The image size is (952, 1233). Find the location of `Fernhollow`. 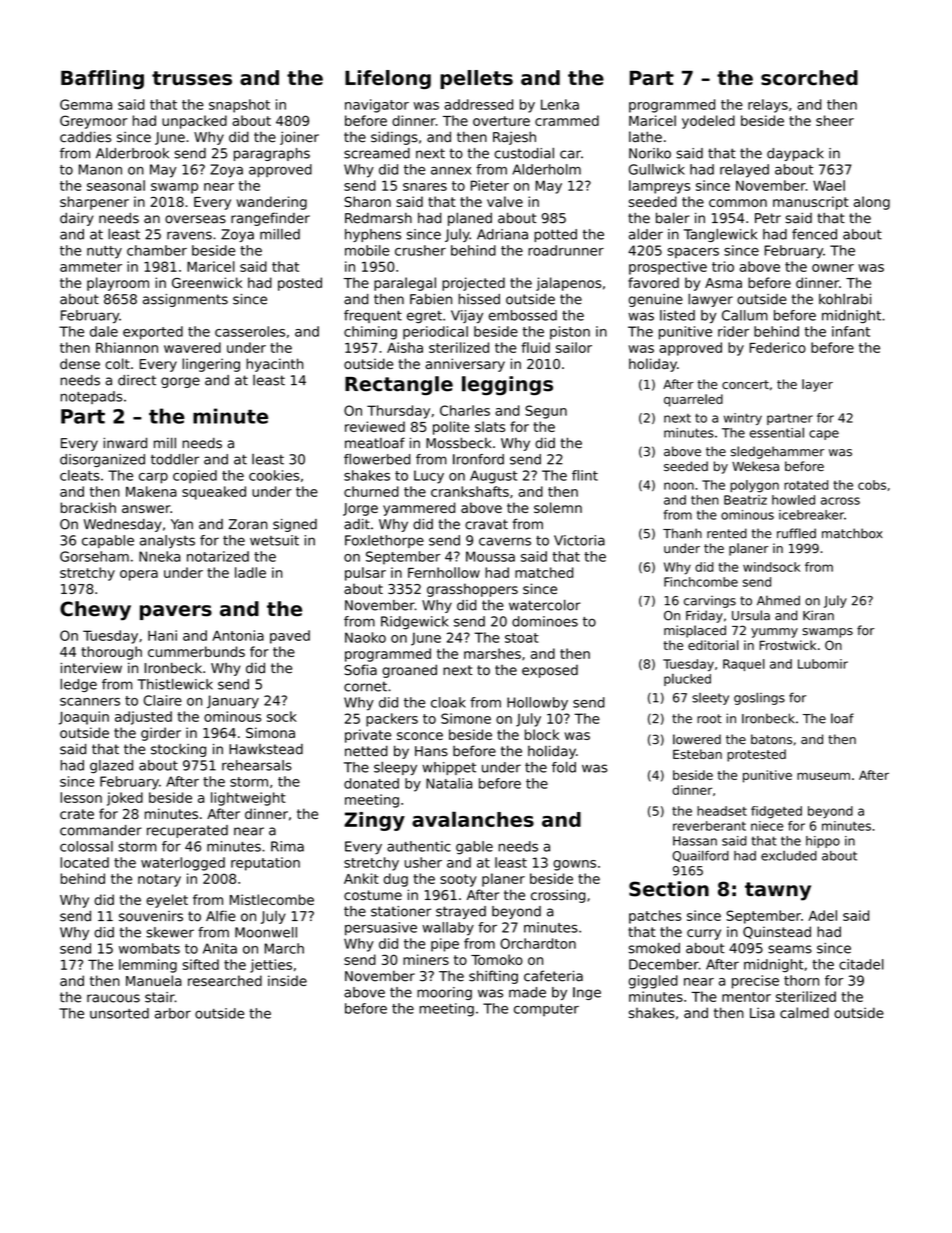

Fernhollow is located at coordinates (444, 572).
